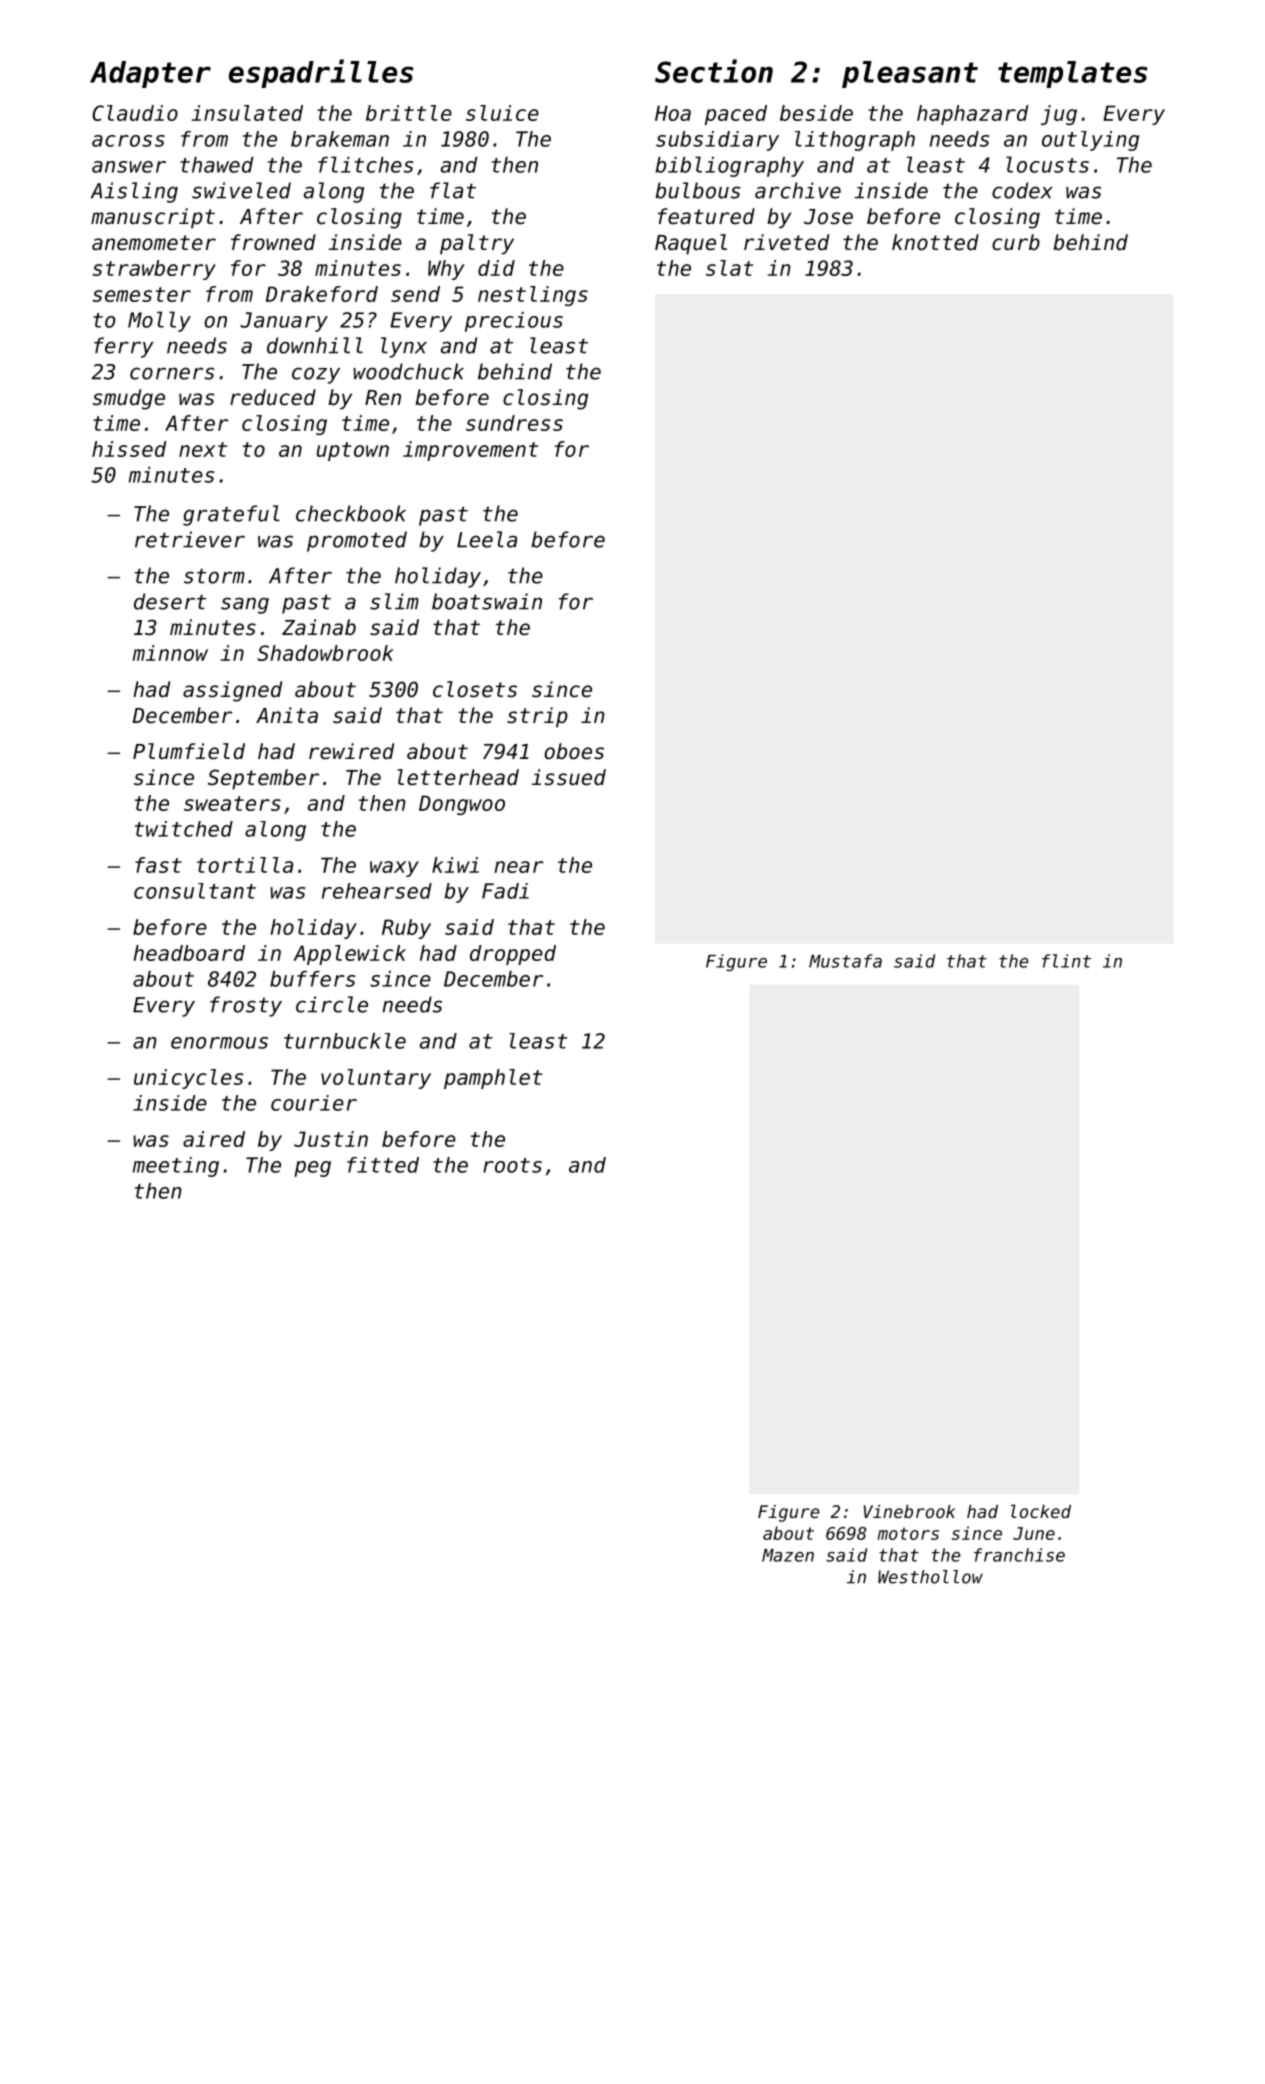 Image resolution: width=1265 pixels, height=2084 pixels. I want to click on flint, so click(1066, 961).
